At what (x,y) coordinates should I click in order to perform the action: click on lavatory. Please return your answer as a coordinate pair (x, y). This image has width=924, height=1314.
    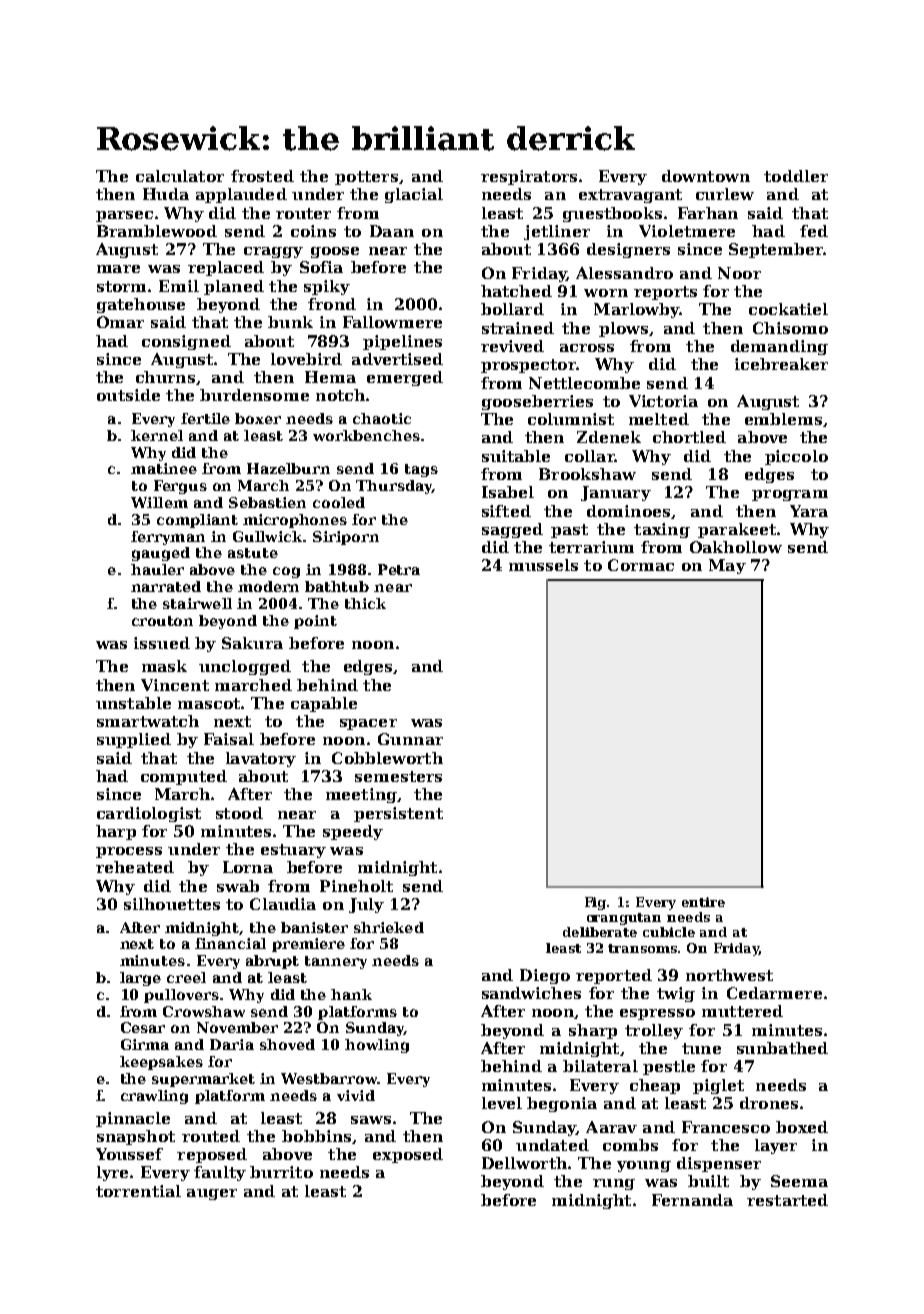
    Looking at the image, I should click on (261, 759).
